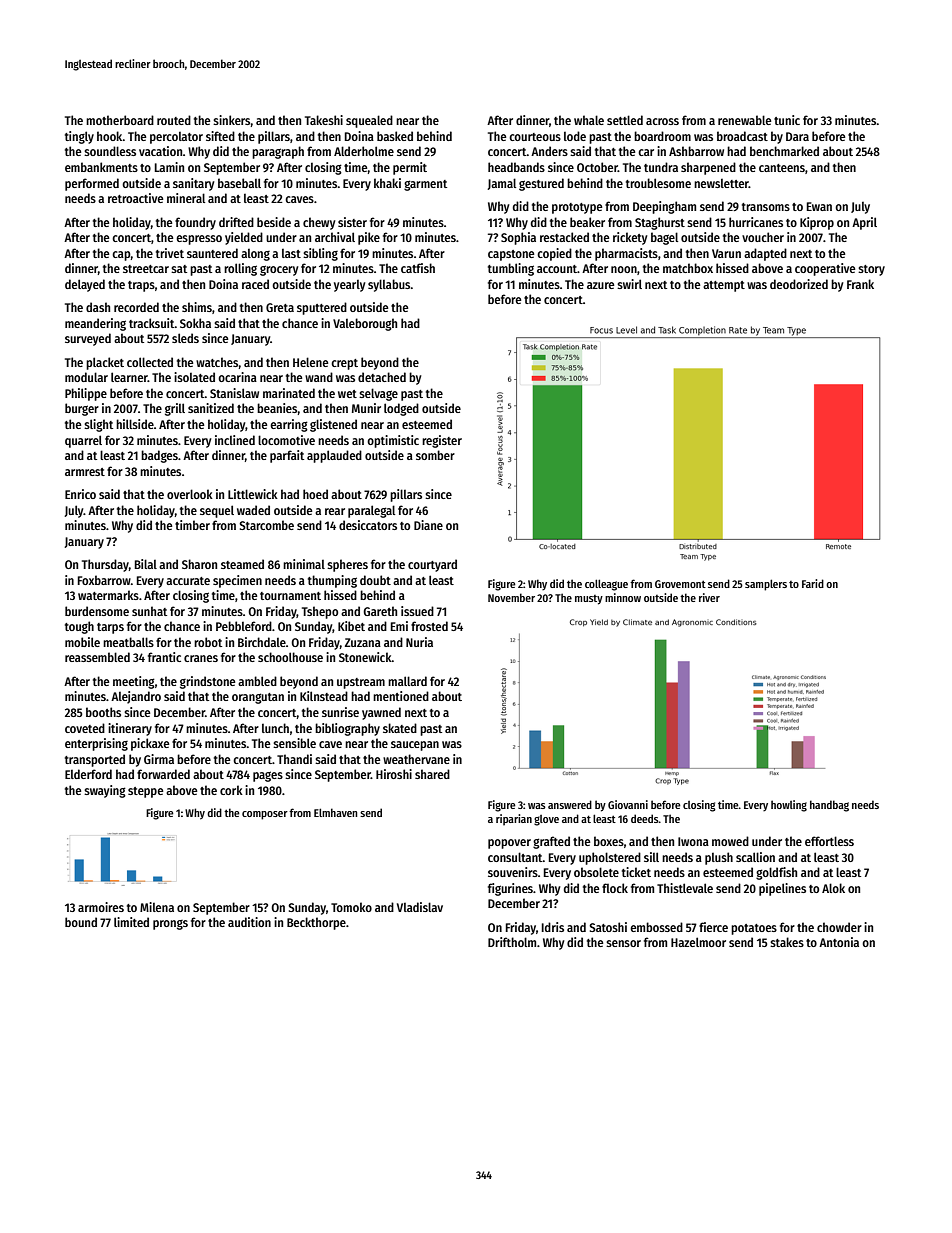  I want to click on minnow, so click(623, 597).
